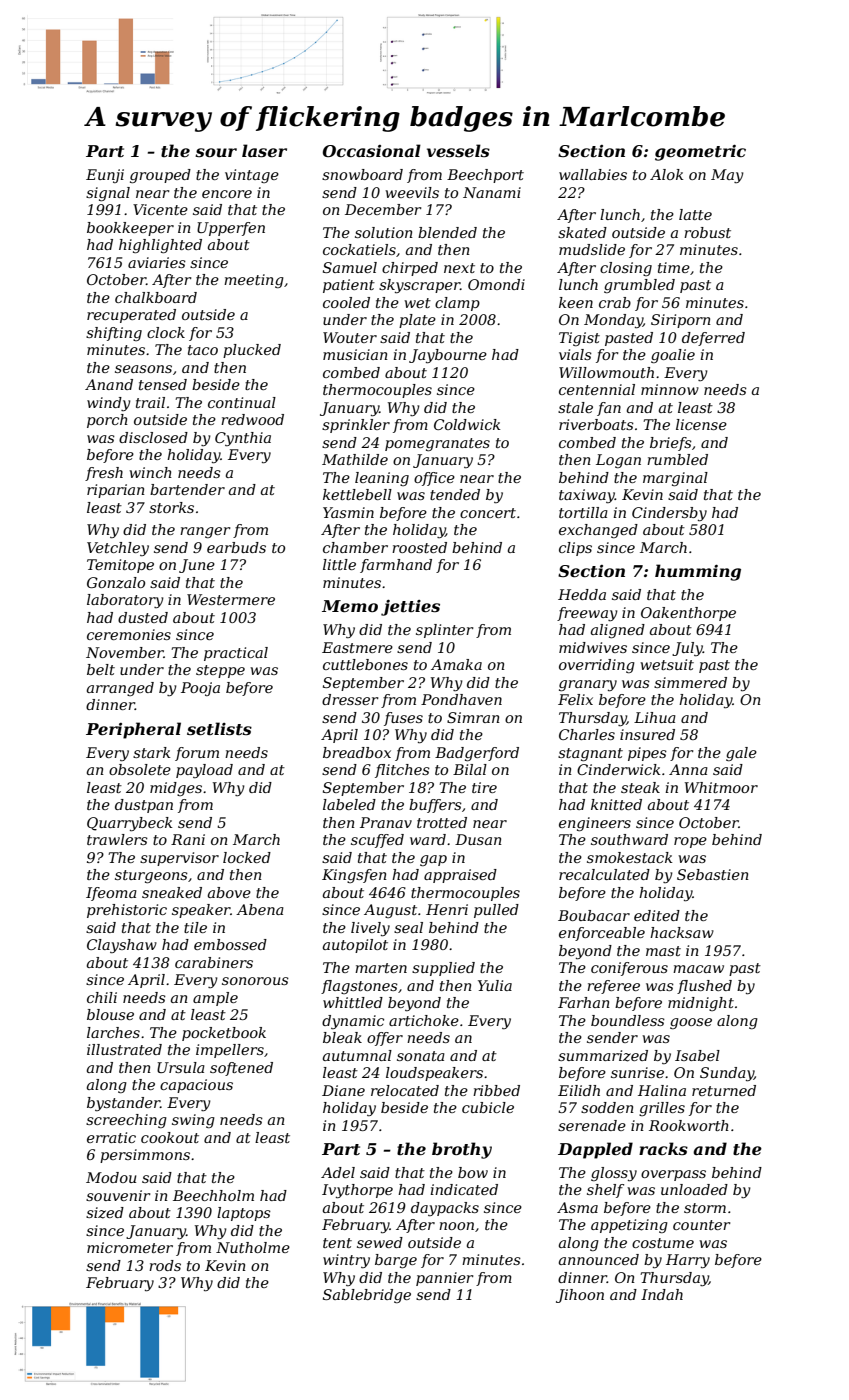 The image size is (849, 1400). I want to click on continual, so click(242, 402).
